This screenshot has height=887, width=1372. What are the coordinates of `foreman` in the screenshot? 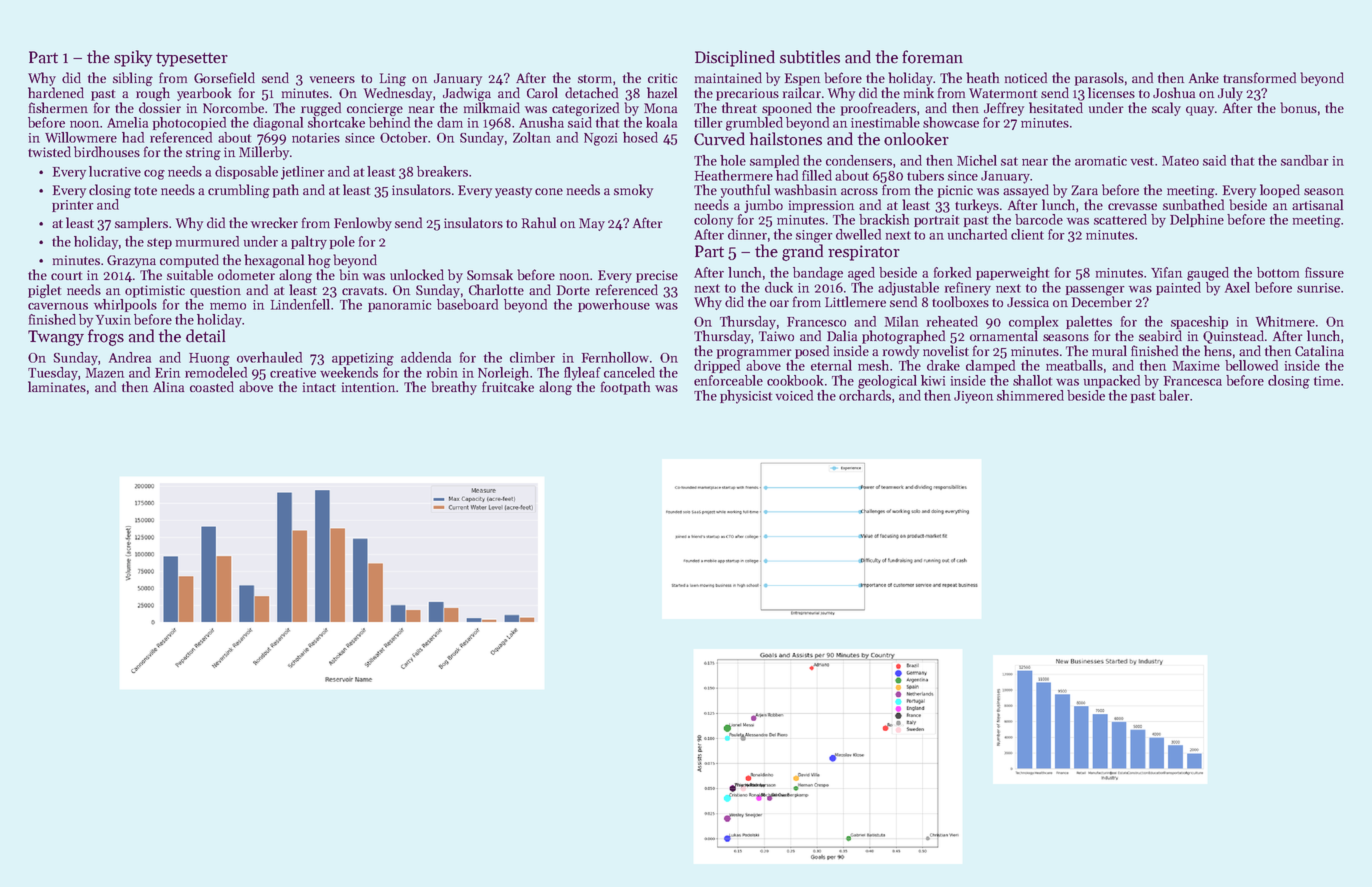 It's located at (932, 57).
